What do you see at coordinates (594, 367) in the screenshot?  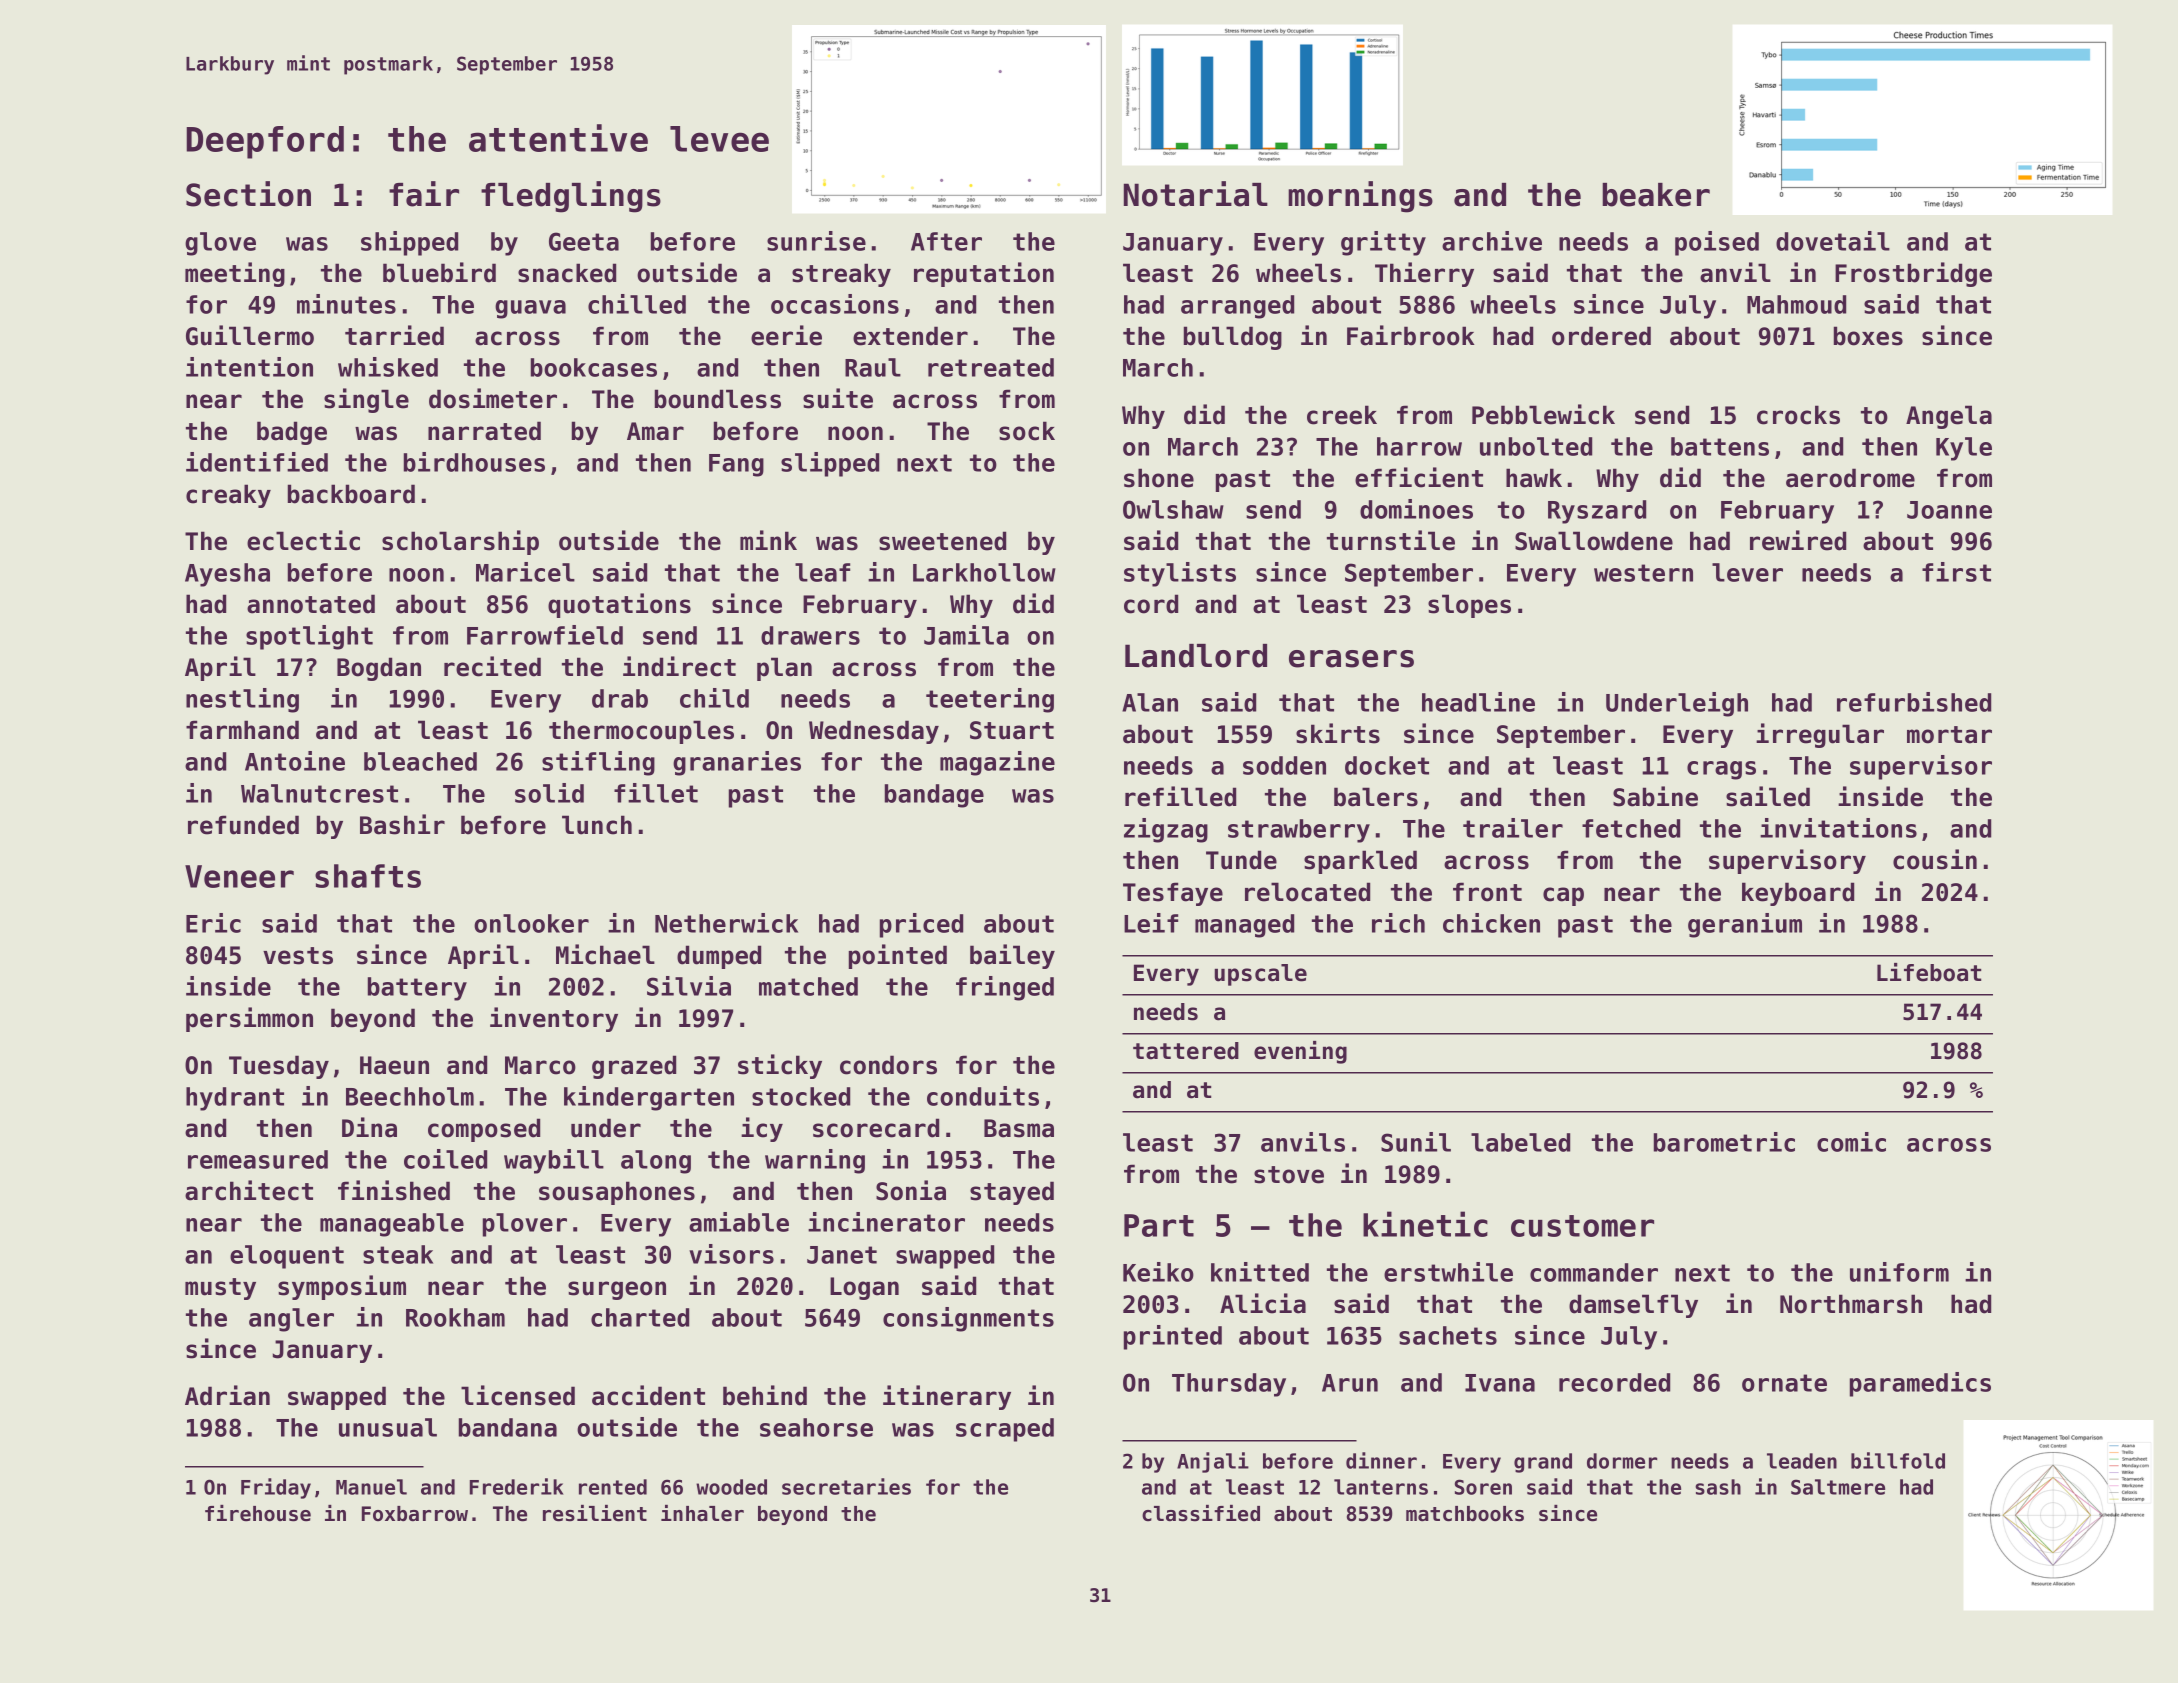 I see `bookcases` at bounding box center [594, 367].
